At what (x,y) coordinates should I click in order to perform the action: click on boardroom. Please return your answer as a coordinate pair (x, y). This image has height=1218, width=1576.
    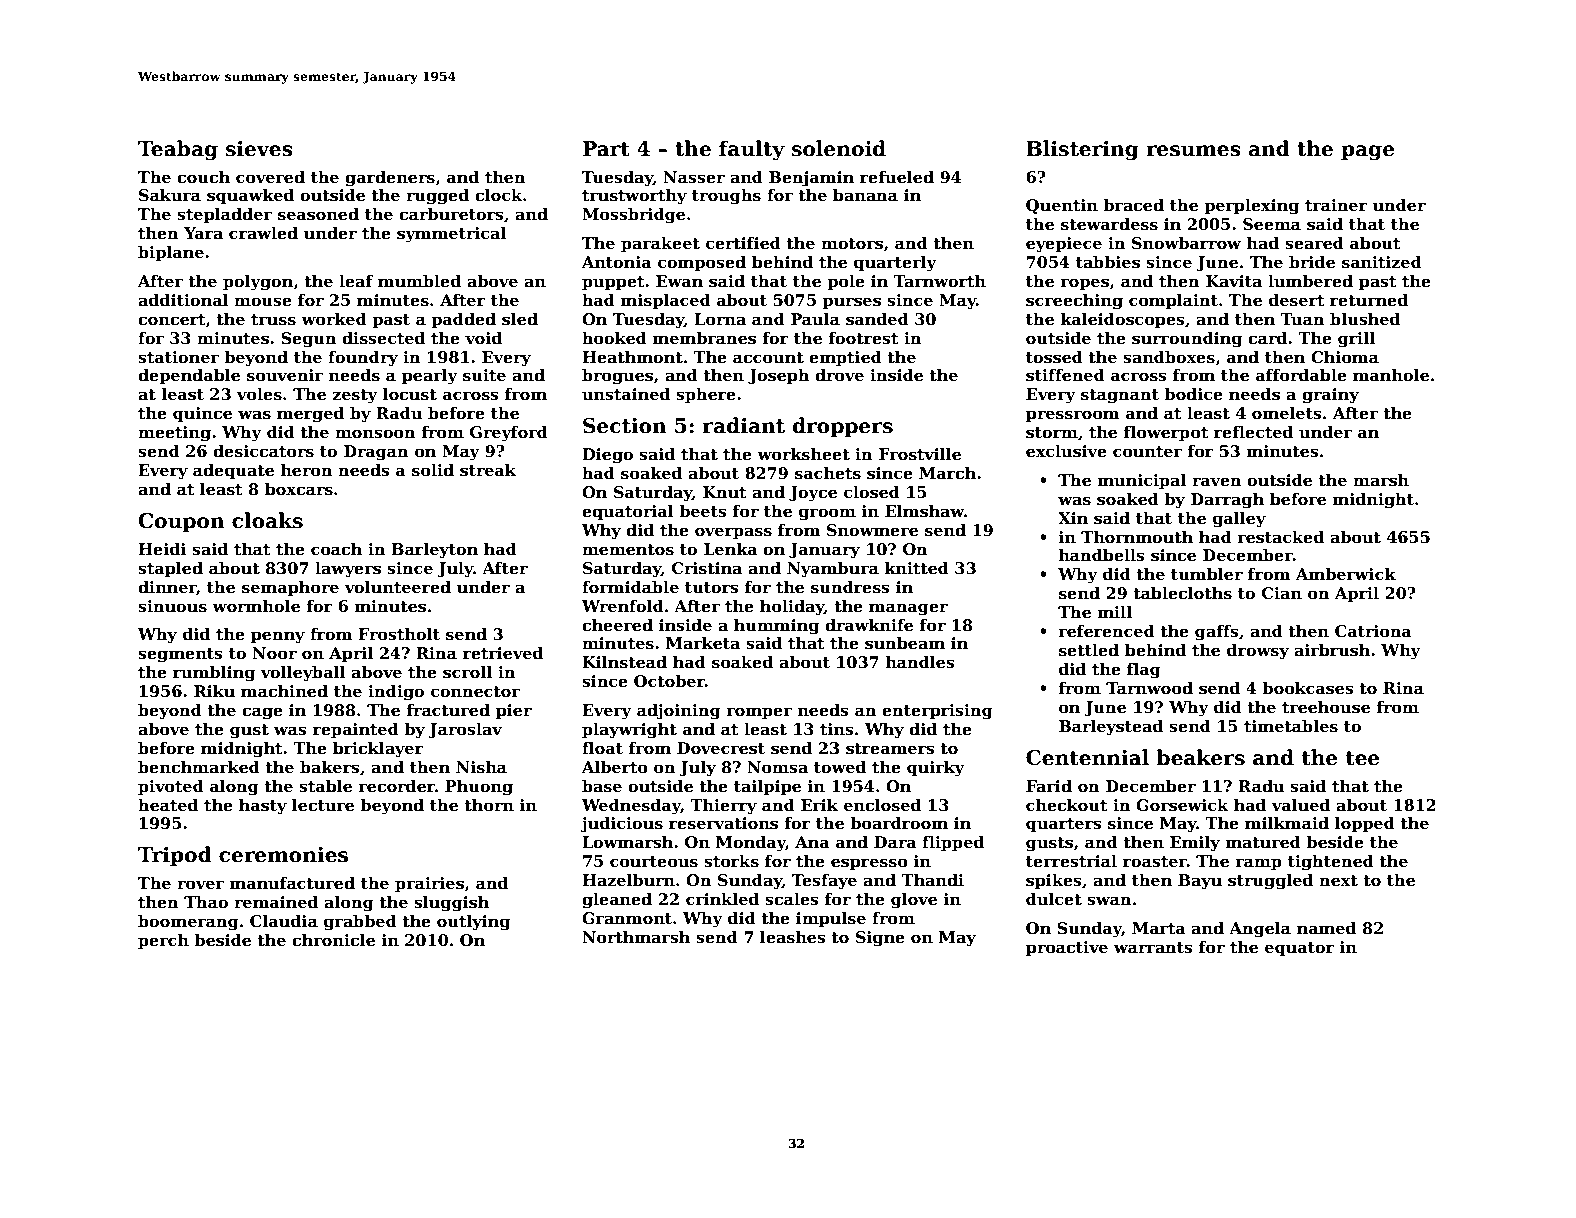
    Looking at the image, I should click on (899, 823).
